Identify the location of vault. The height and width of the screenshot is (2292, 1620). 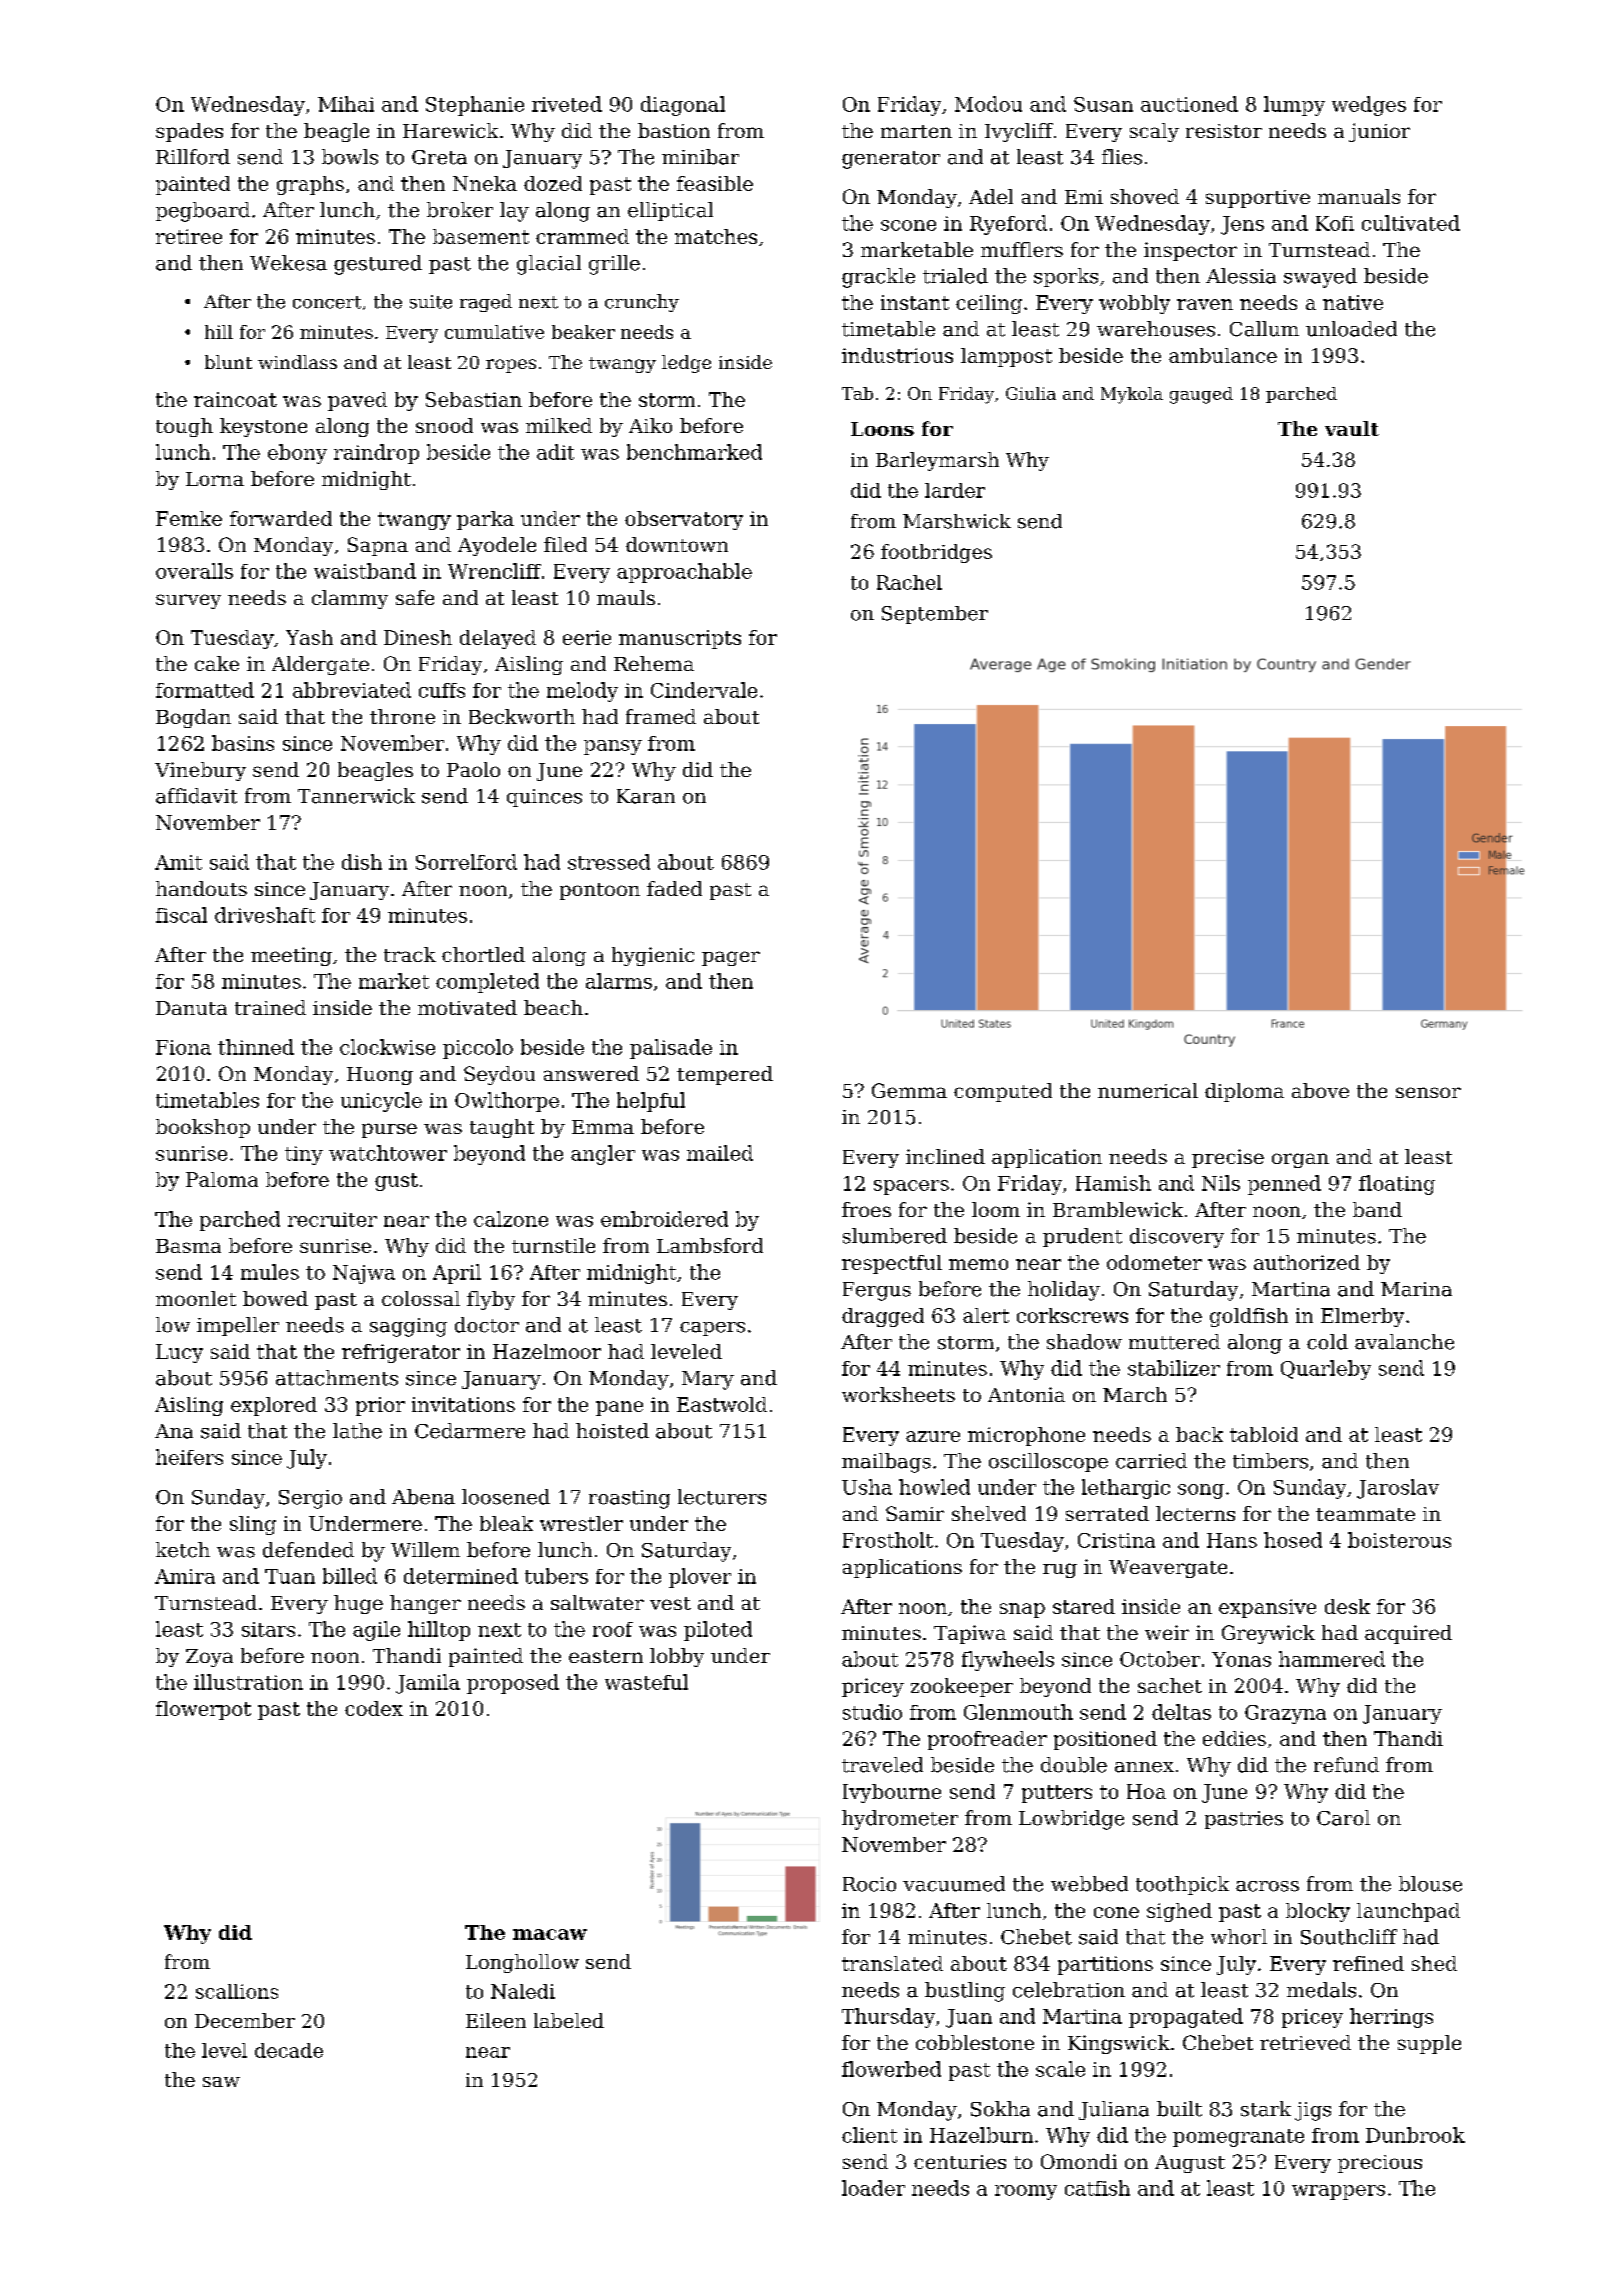
(1352, 428).
